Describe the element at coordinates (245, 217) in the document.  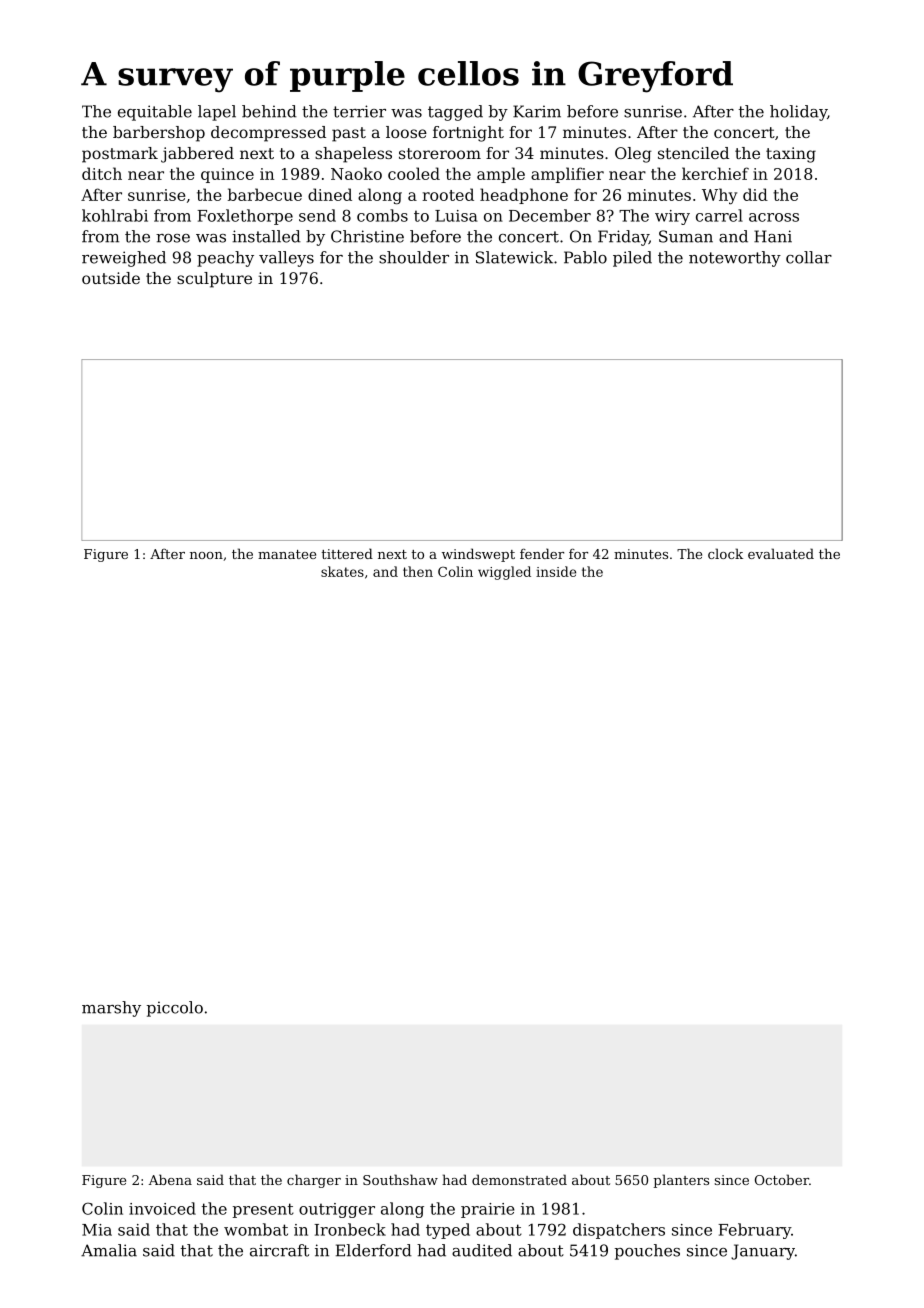
I see `Foxlethorpe` at that location.
